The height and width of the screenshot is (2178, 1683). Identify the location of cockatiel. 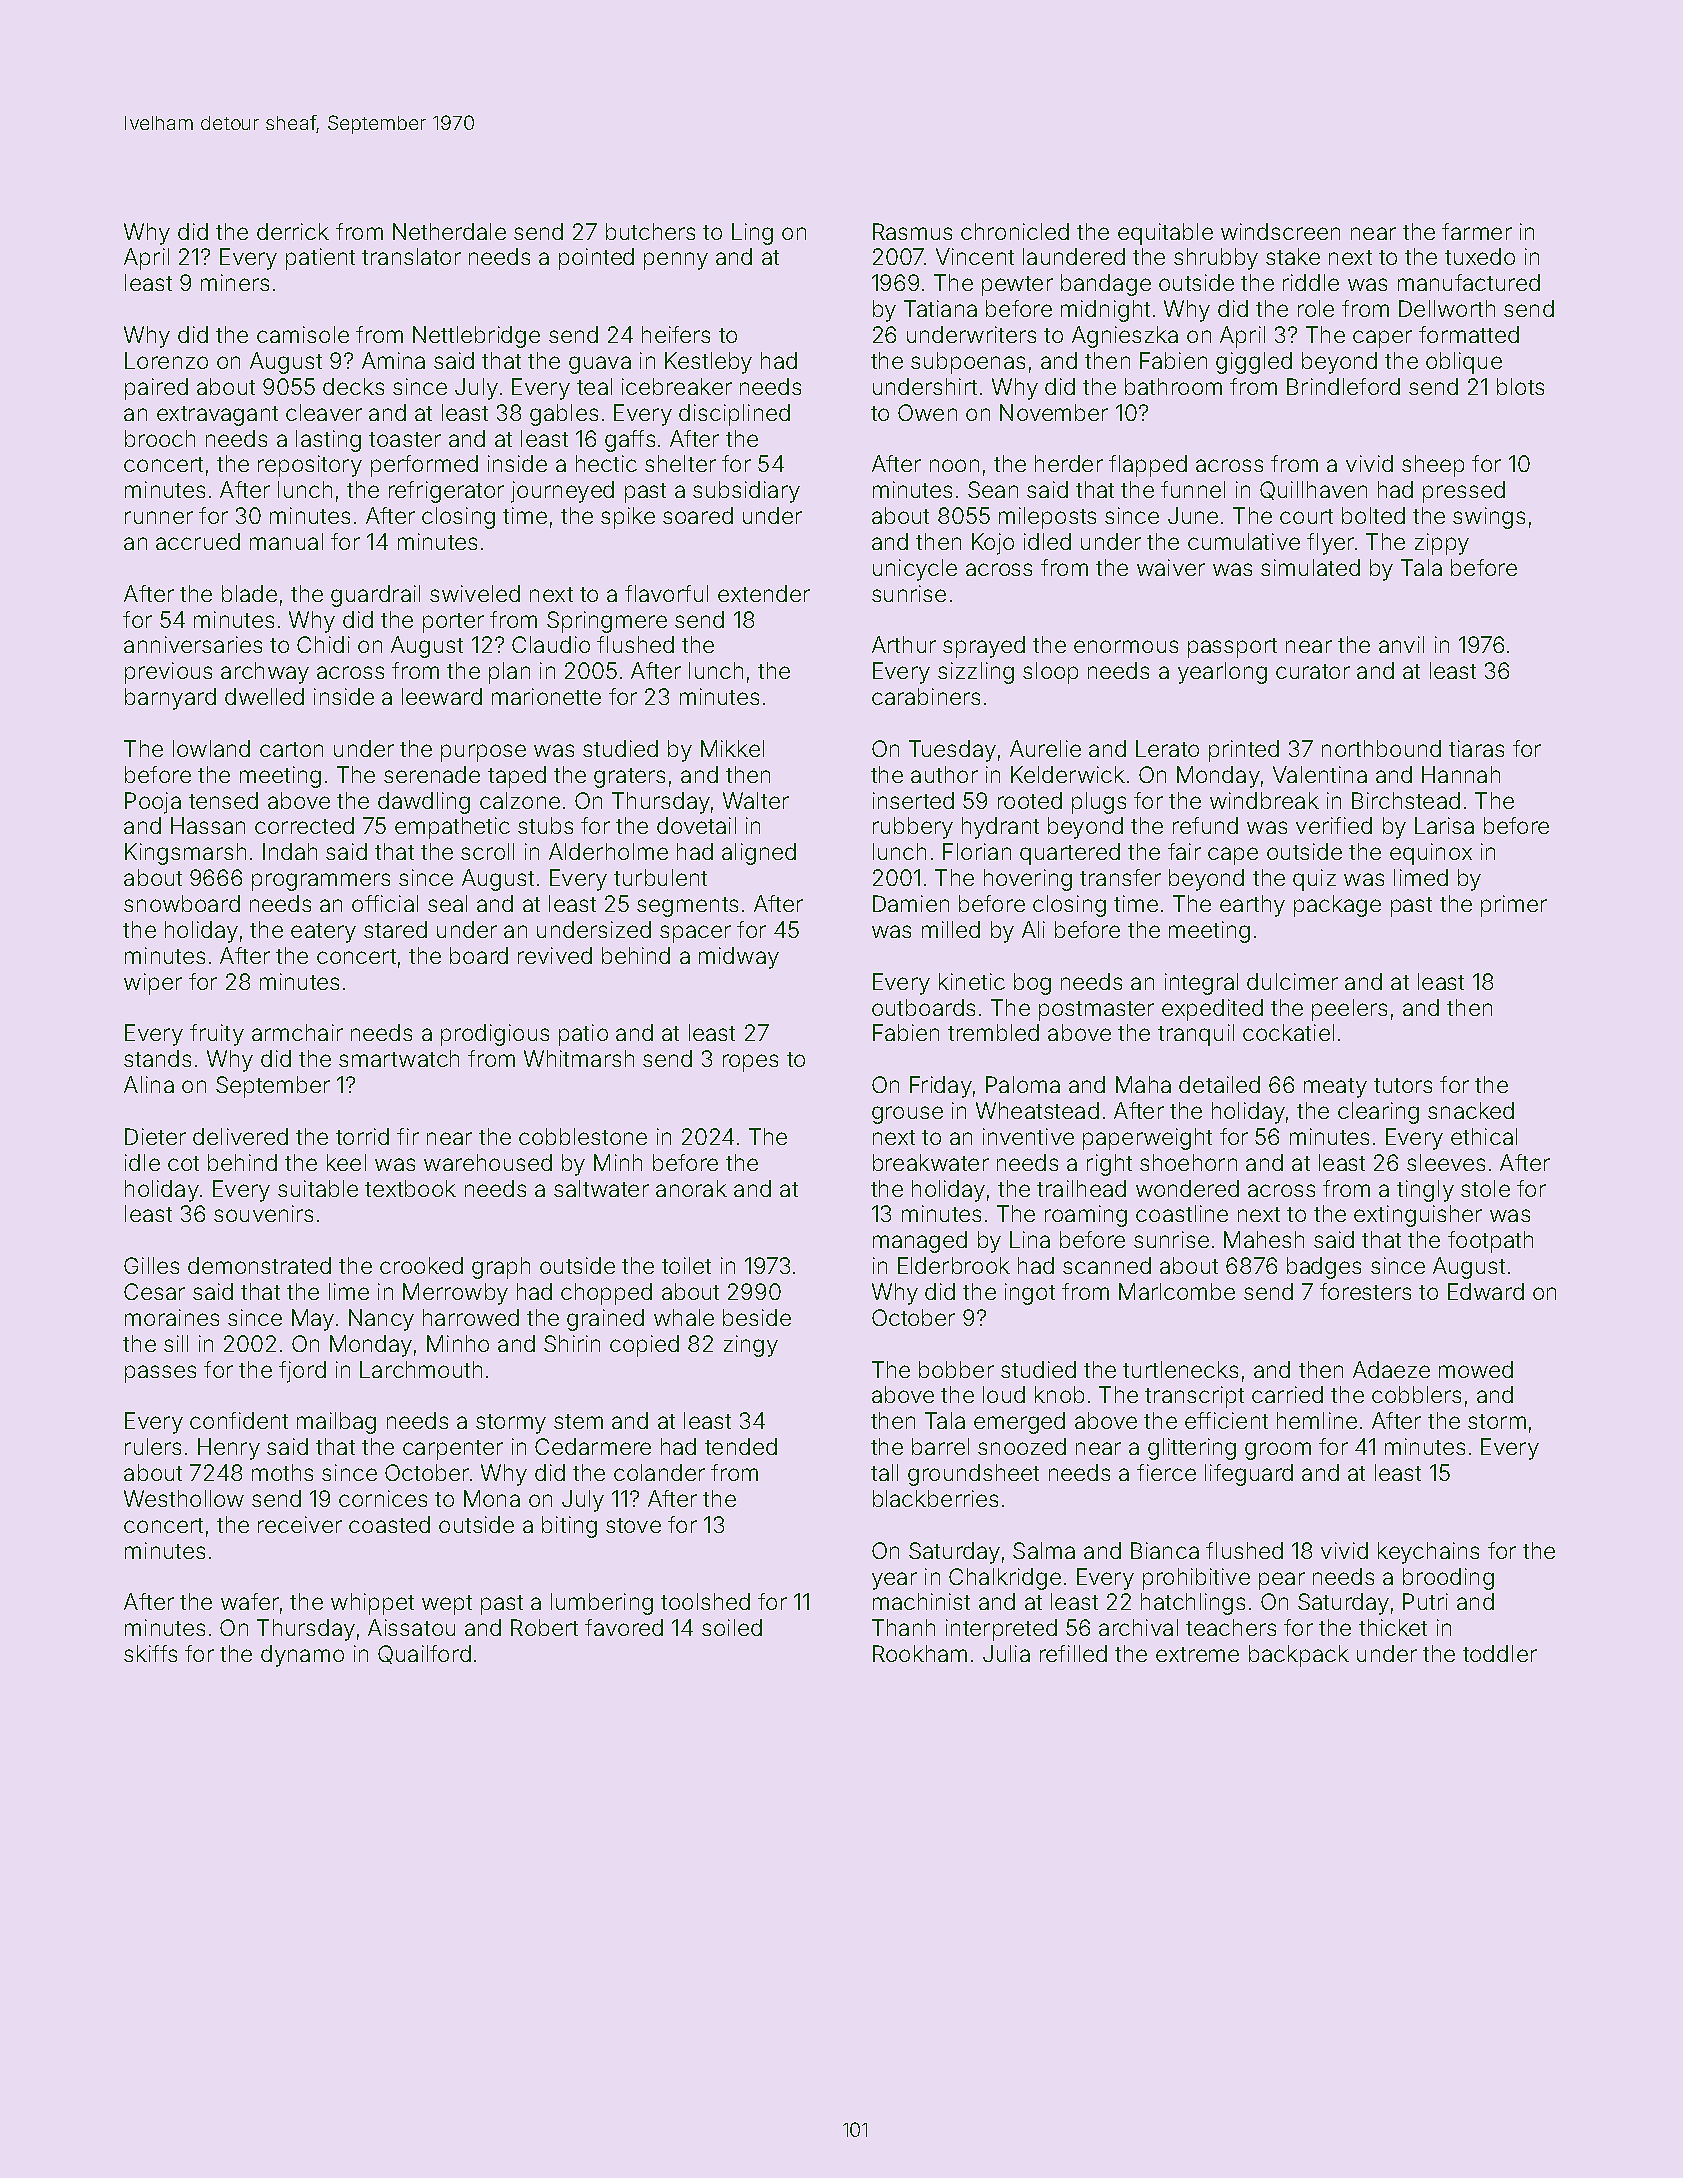
(1288, 1032).
